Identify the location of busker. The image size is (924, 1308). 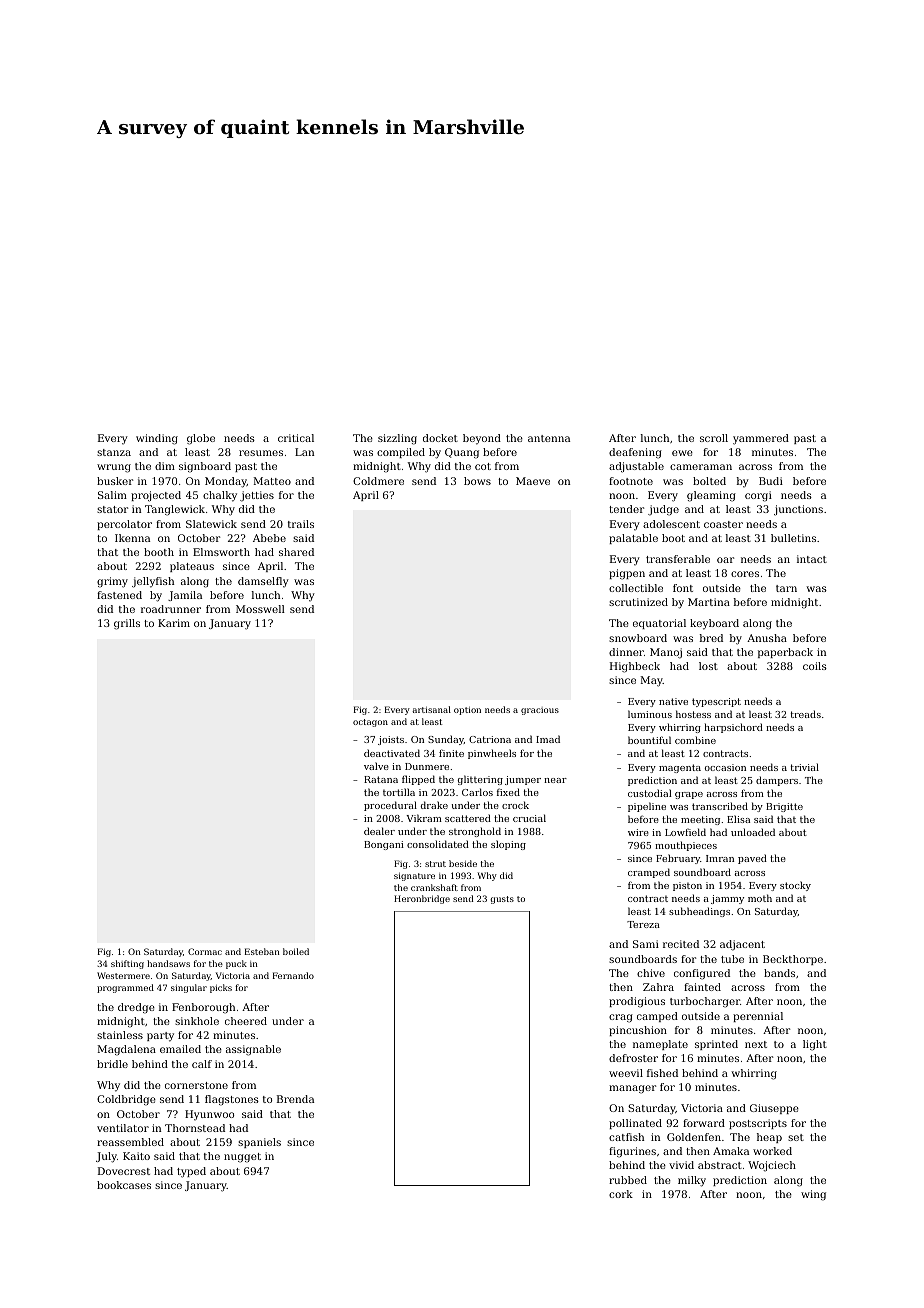
(115, 481).
